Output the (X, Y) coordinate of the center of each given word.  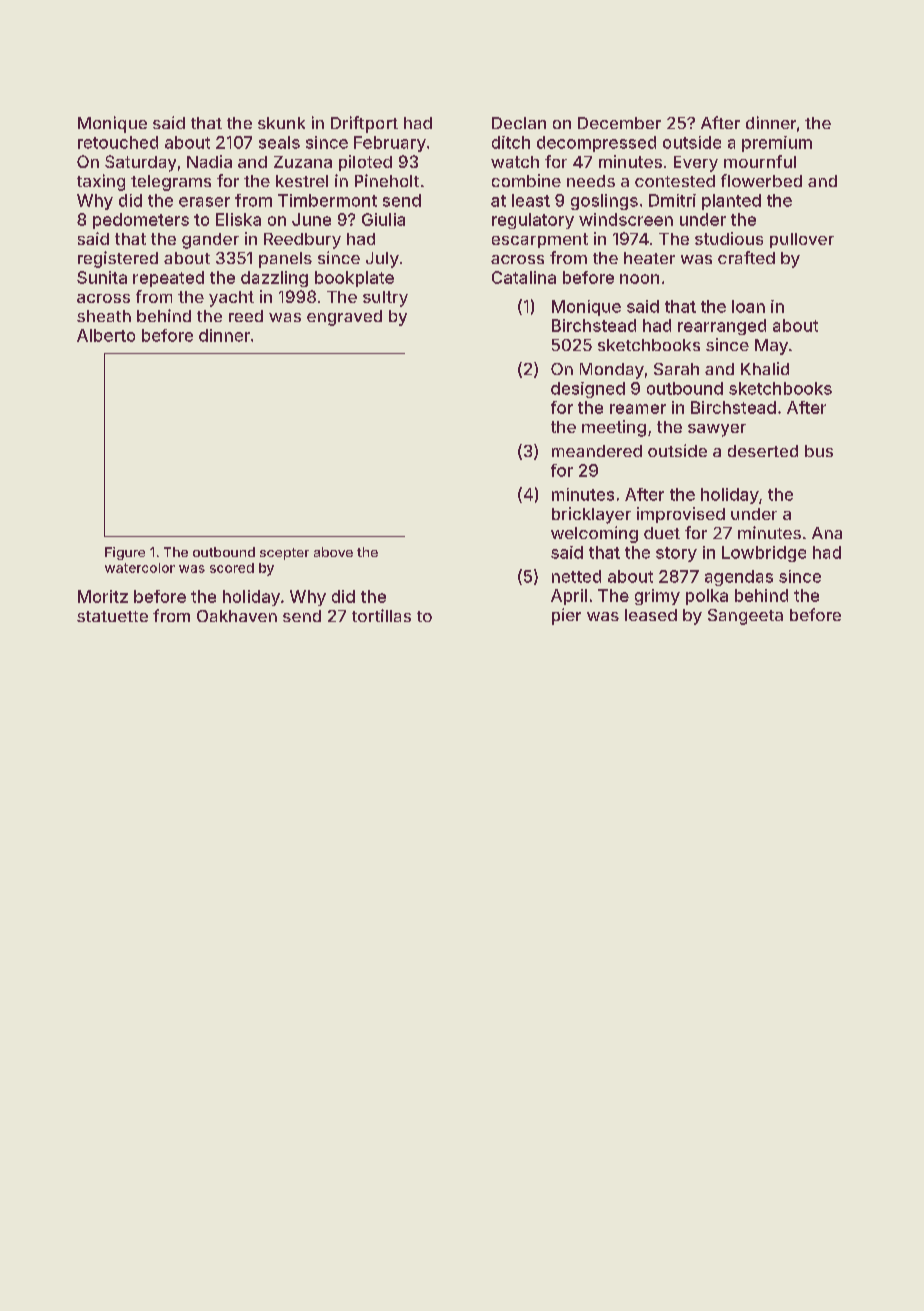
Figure (125, 553)
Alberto (106, 335)
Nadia (209, 161)
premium (777, 144)
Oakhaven (237, 616)
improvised (681, 515)
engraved (344, 318)
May (771, 347)
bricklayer (591, 515)
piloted (365, 163)
